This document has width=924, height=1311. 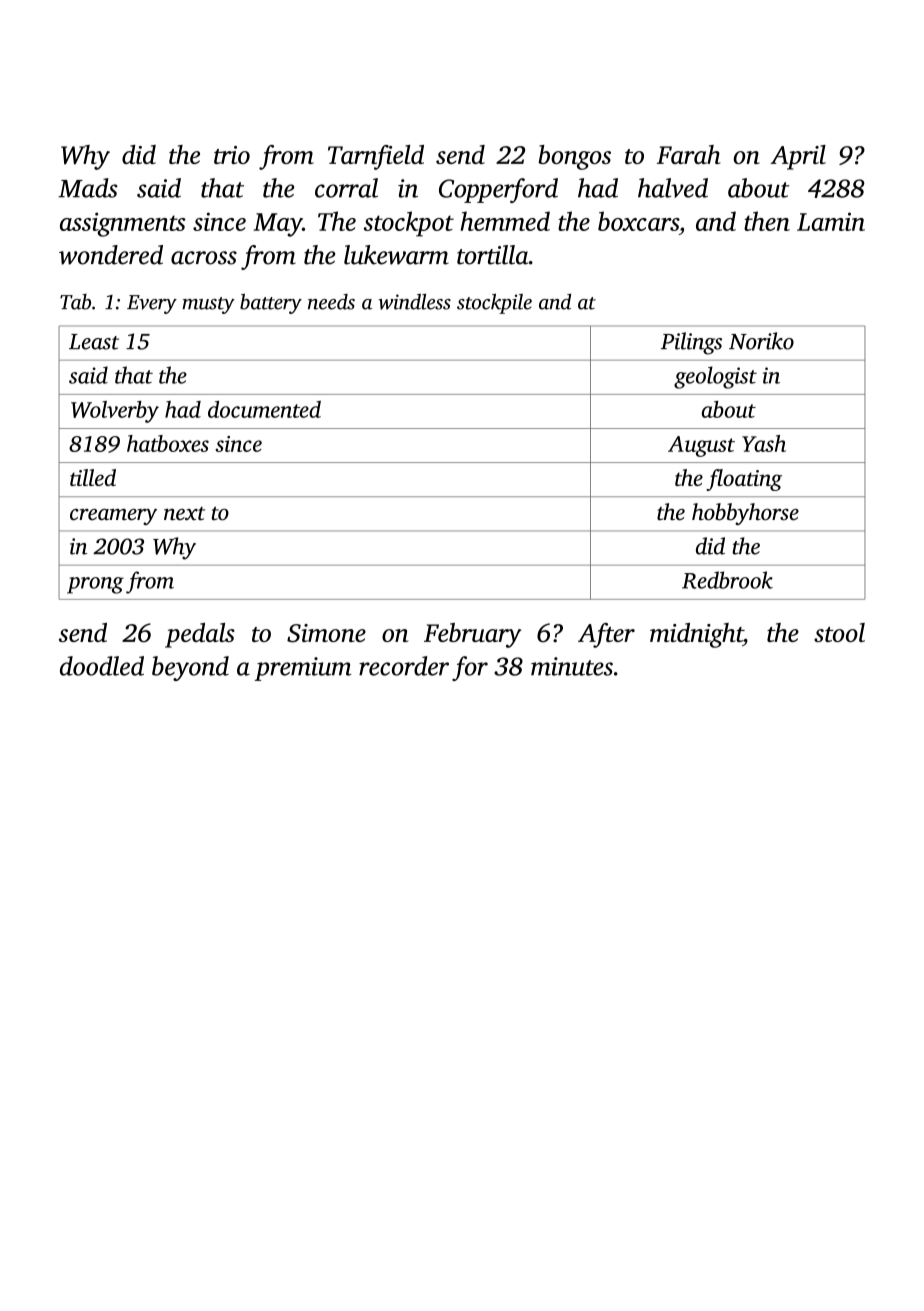 What do you see at coordinates (492, 255) in the document?
I see `tortilla` at bounding box center [492, 255].
